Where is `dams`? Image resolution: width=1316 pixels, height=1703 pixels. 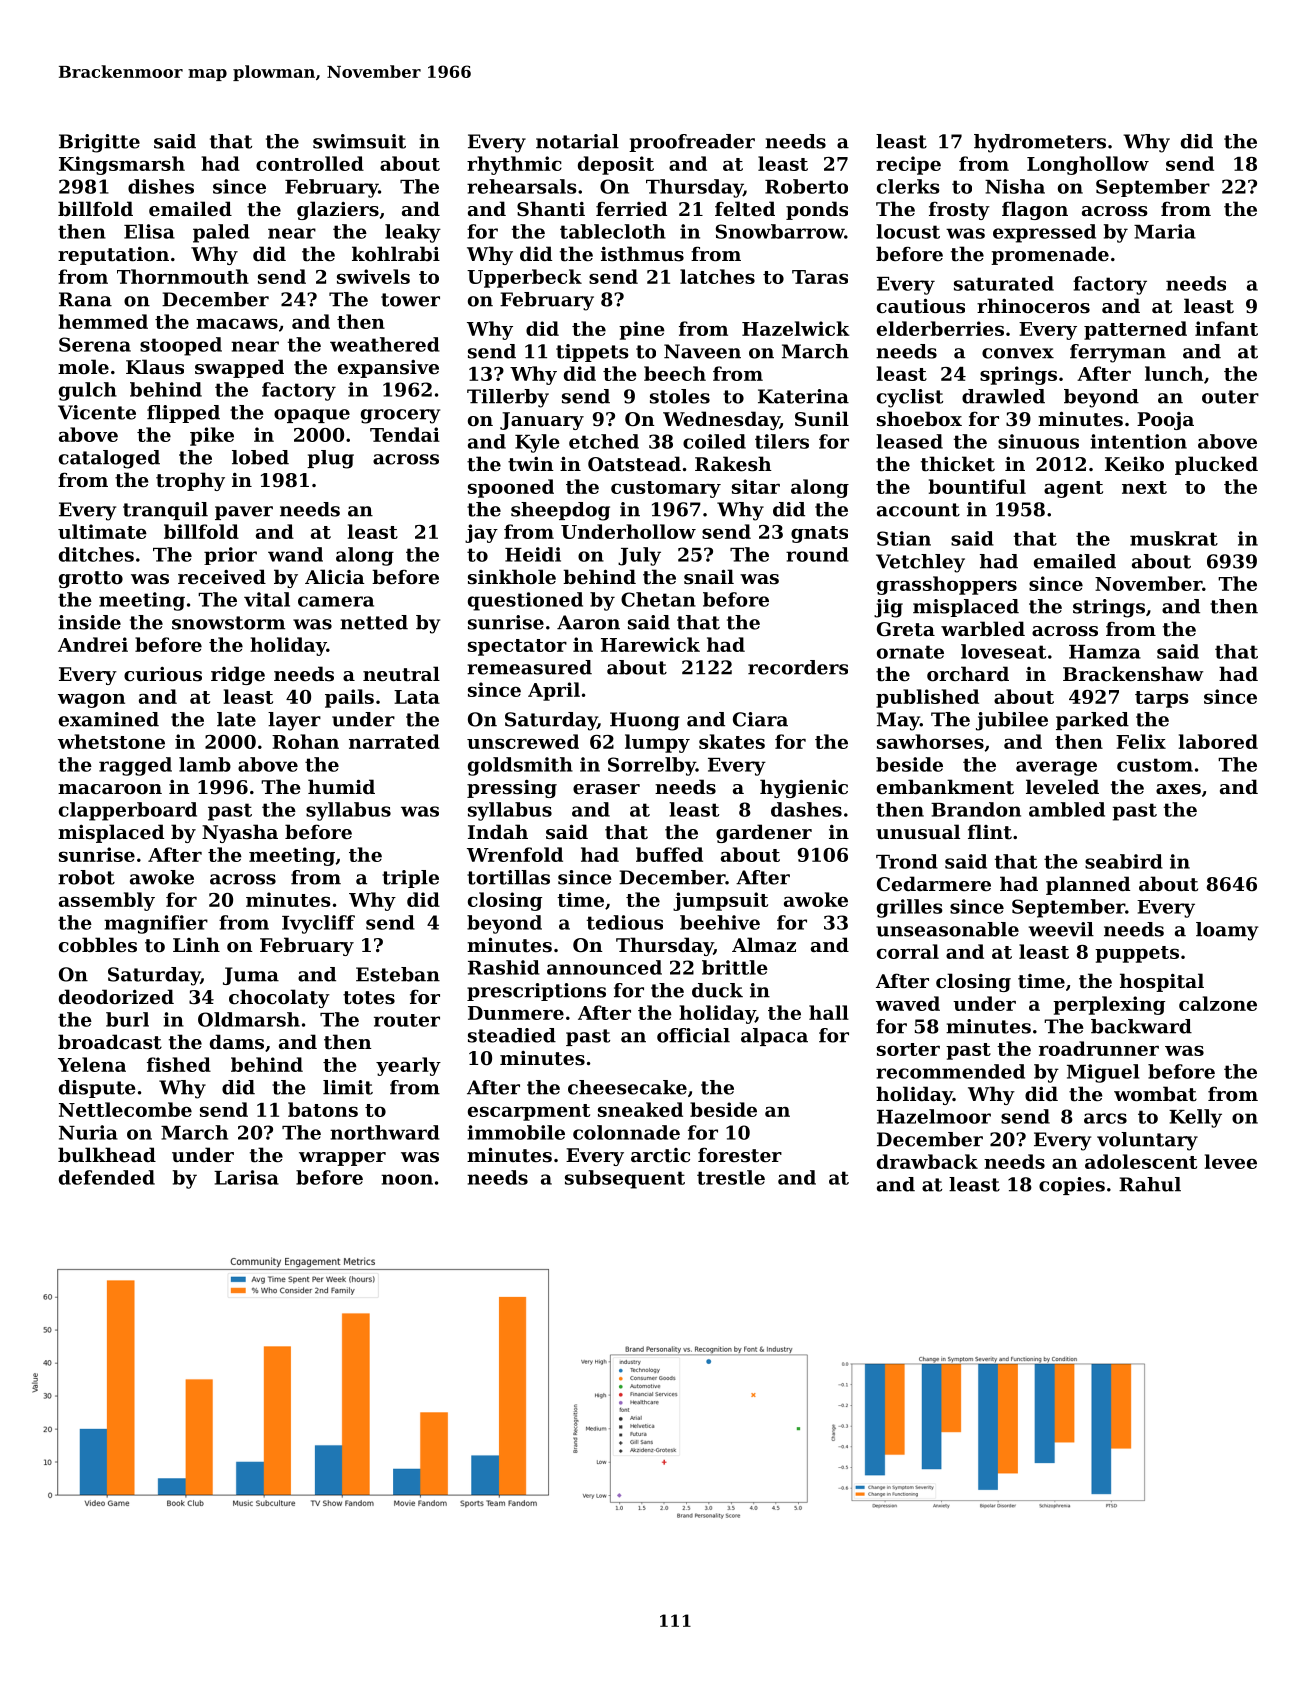 dams is located at coordinates (237, 1042).
